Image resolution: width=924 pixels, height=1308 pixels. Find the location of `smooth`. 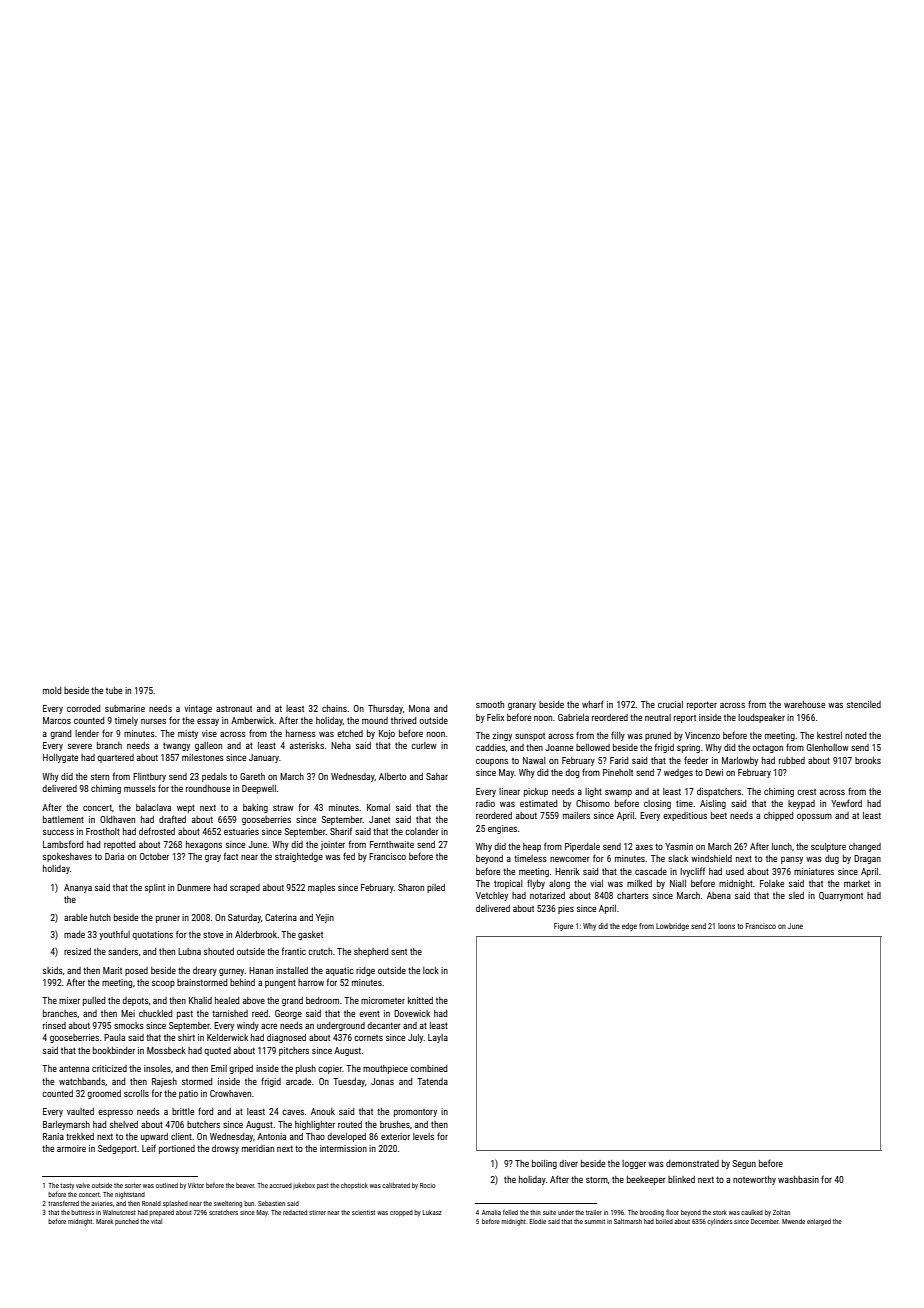

smooth is located at coordinates (490, 704).
